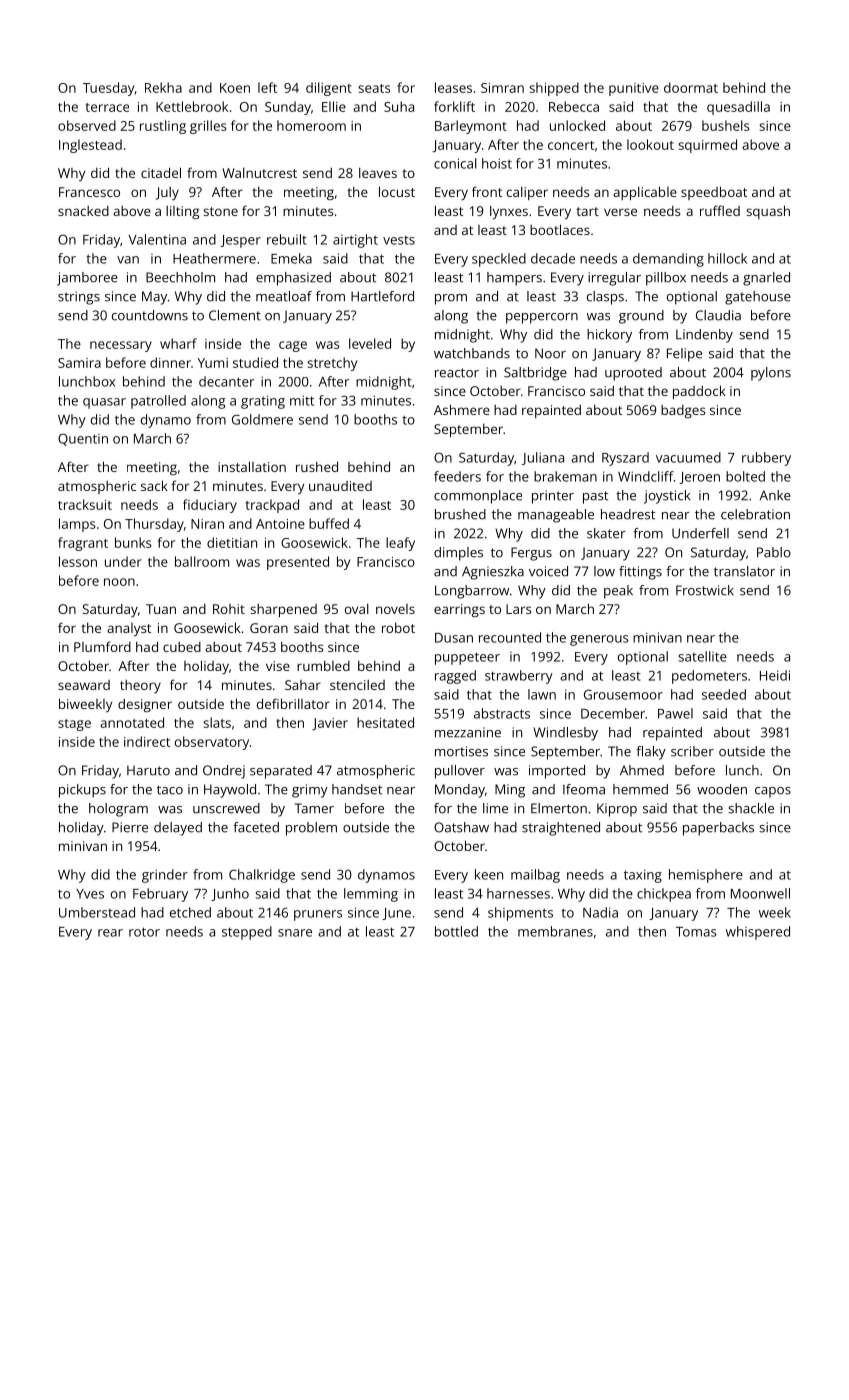 Image resolution: width=849 pixels, height=1400 pixels. What do you see at coordinates (691, 87) in the screenshot?
I see `doormat` at bounding box center [691, 87].
